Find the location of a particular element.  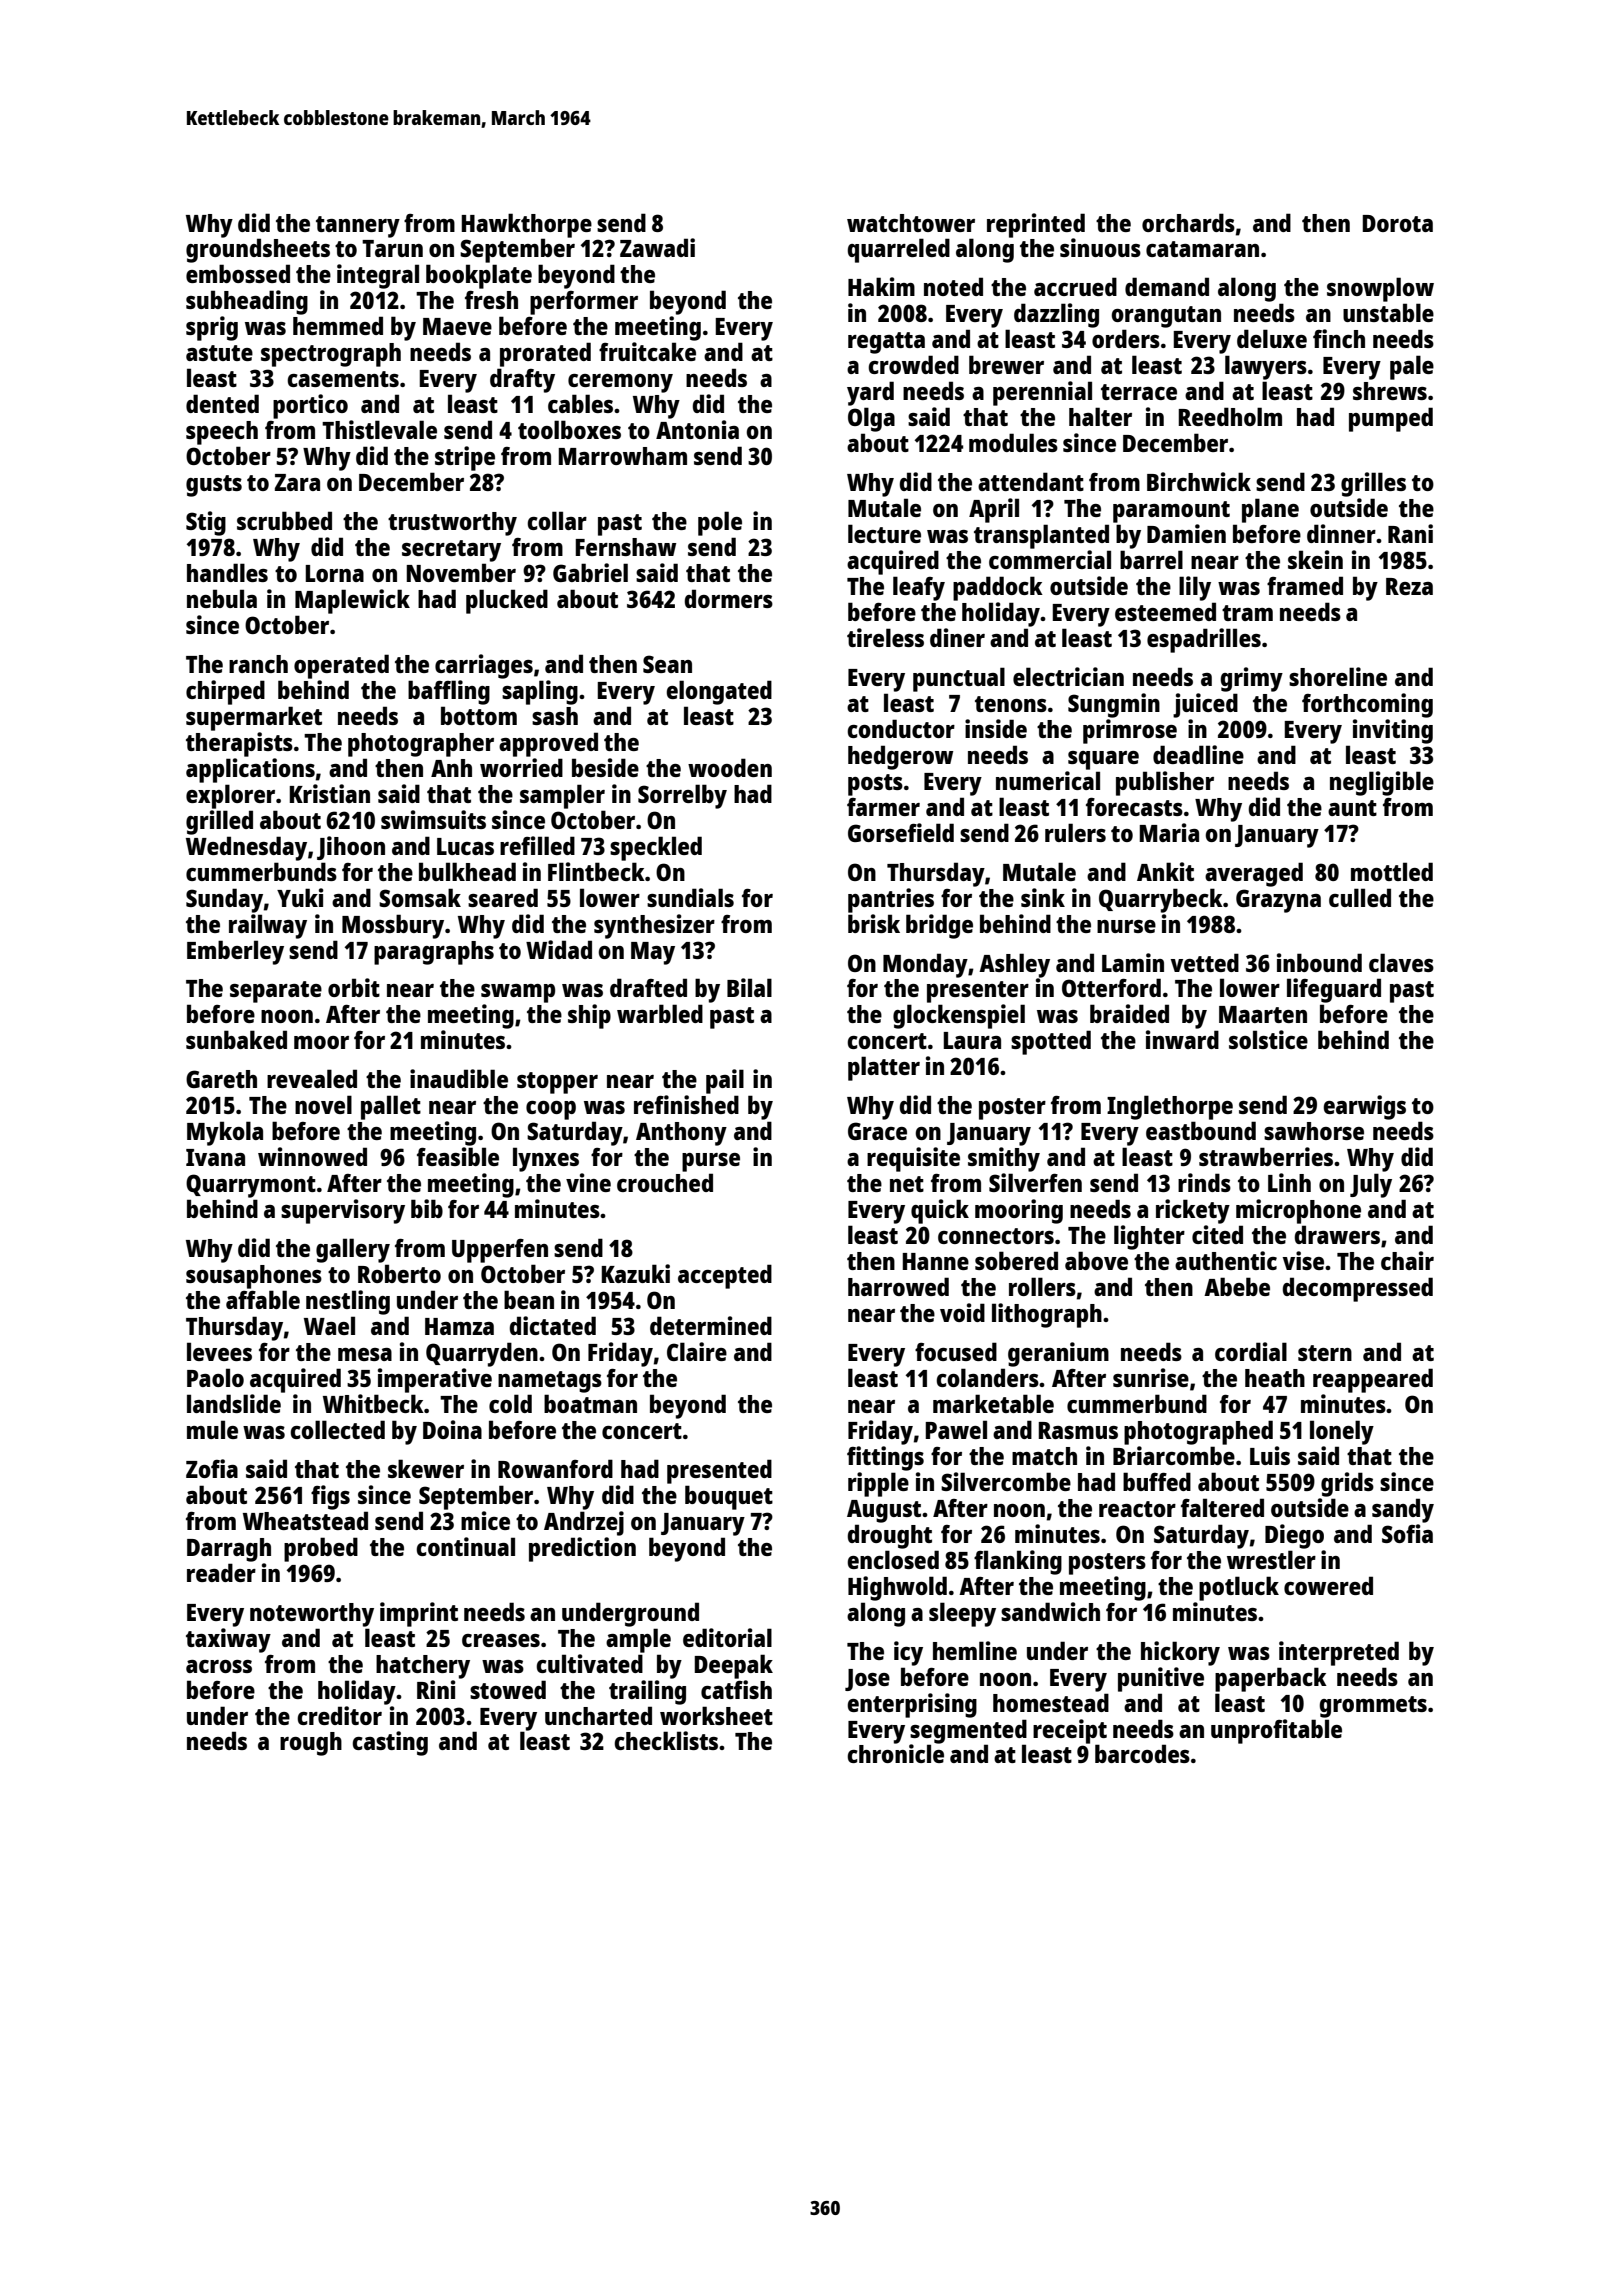

casting is located at coordinates (390, 1743).
